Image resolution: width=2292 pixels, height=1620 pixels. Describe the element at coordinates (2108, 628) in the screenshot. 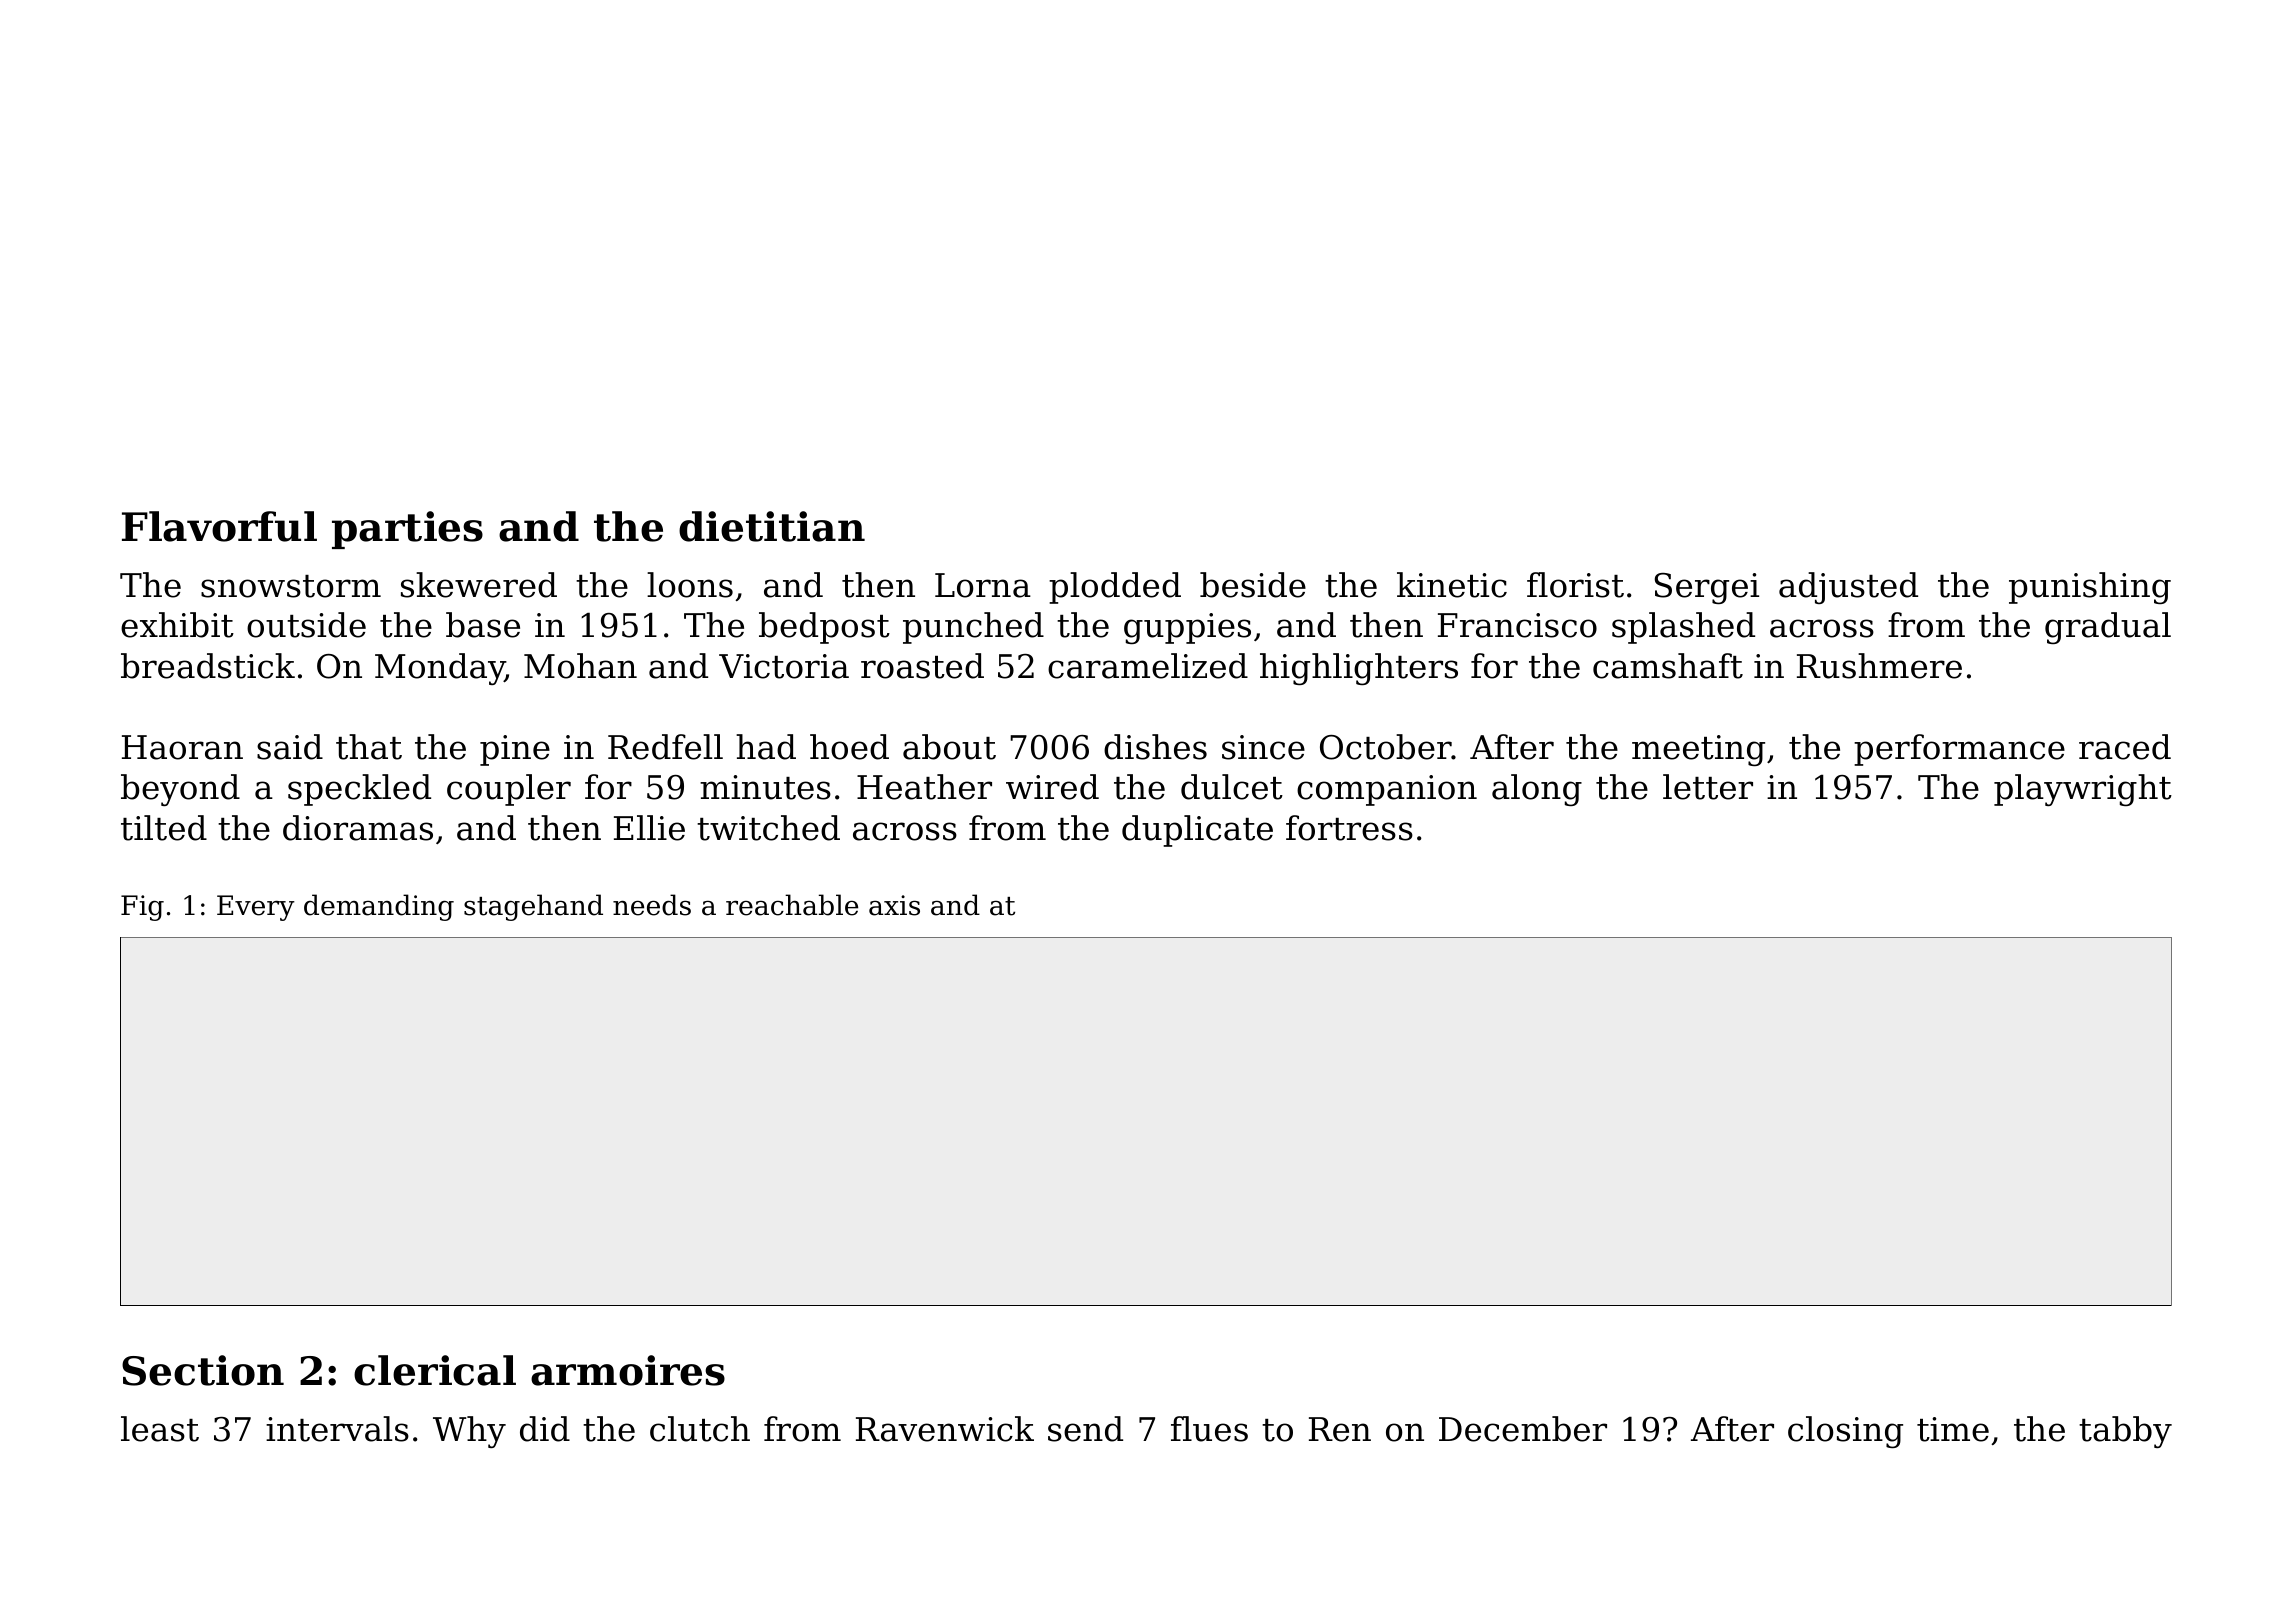

I see `gradual` at that location.
